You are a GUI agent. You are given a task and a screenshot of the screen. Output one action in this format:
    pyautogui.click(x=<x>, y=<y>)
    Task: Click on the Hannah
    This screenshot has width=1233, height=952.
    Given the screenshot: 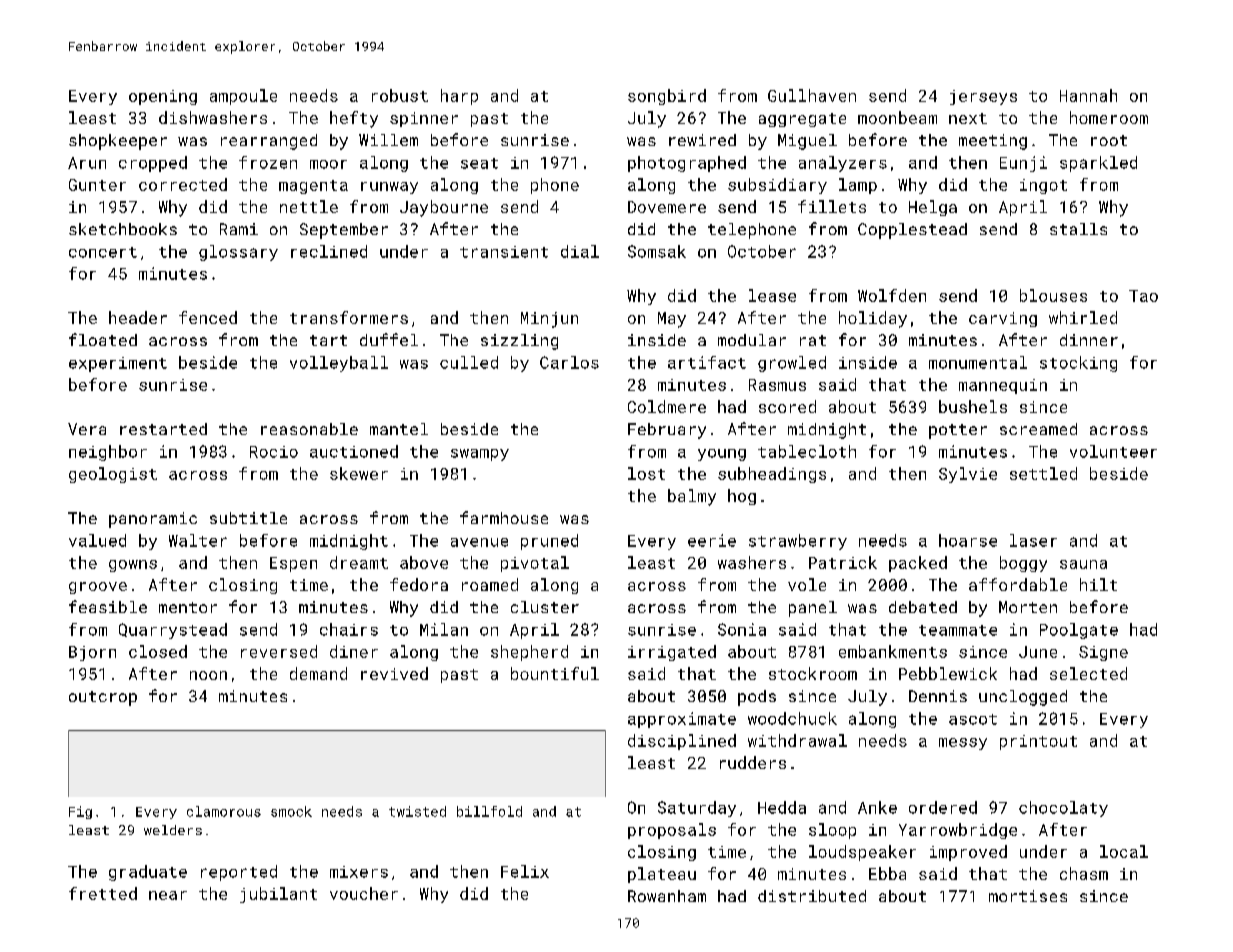 What is the action you would take?
    pyautogui.click(x=1088, y=95)
